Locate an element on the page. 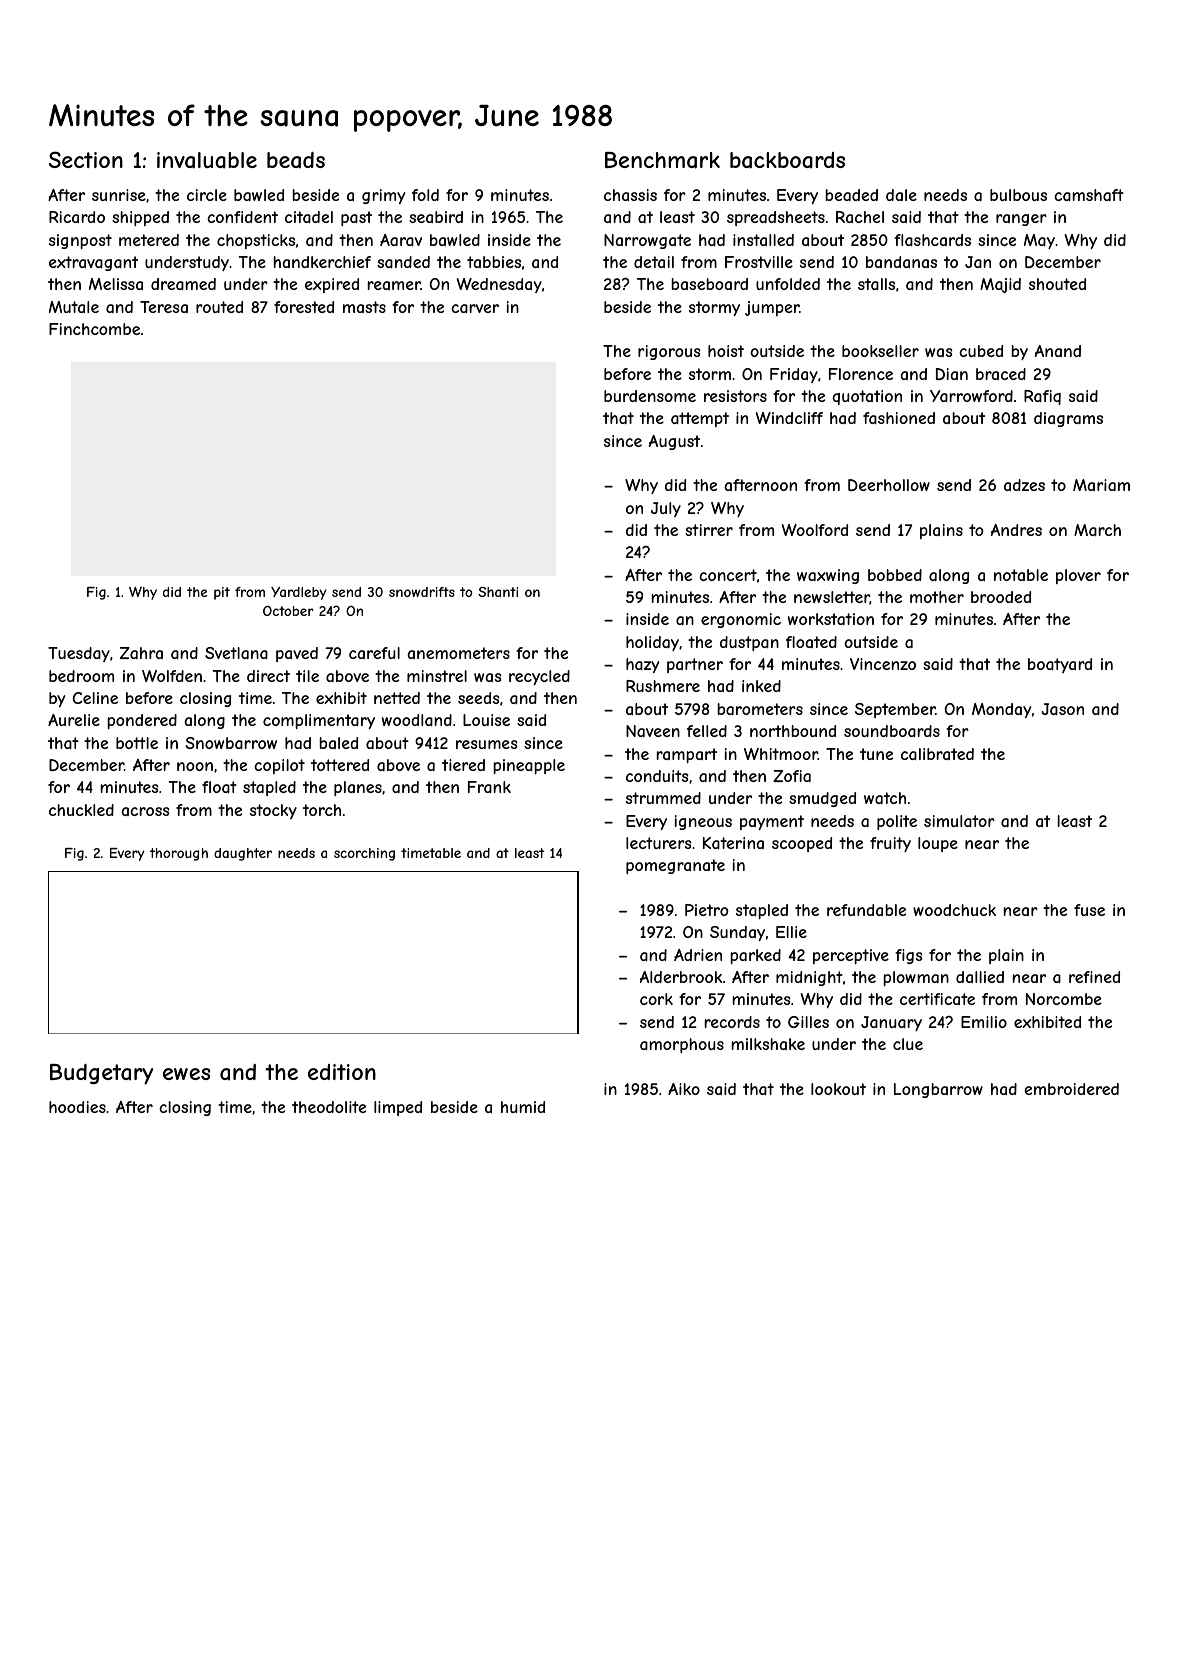 The image size is (1182, 1672). March is located at coordinates (1097, 530).
